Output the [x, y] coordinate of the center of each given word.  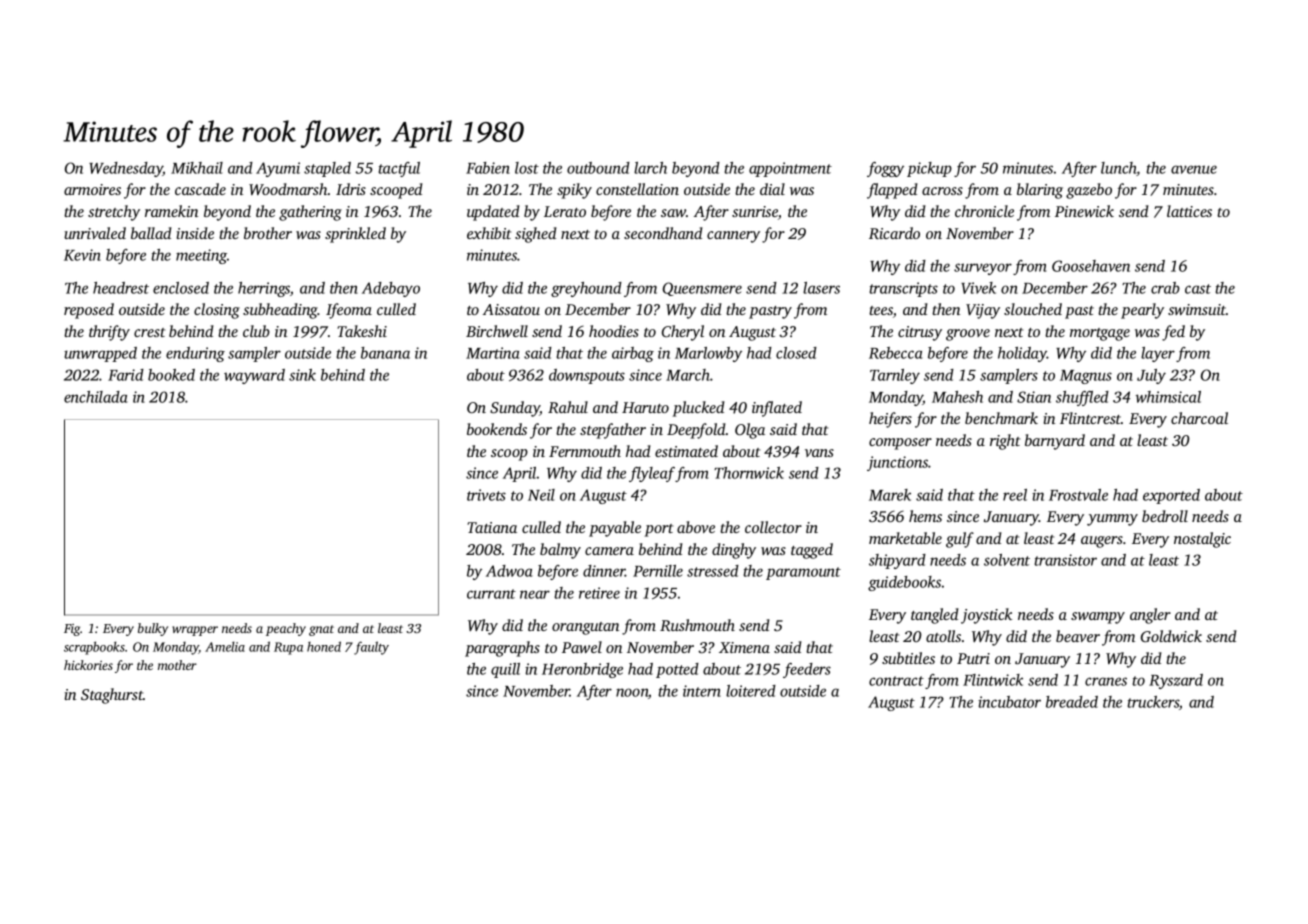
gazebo [1089, 191]
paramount [803, 573]
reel [1015, 495]
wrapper [195, 631]
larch [650, 168]
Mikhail [197, 168]
